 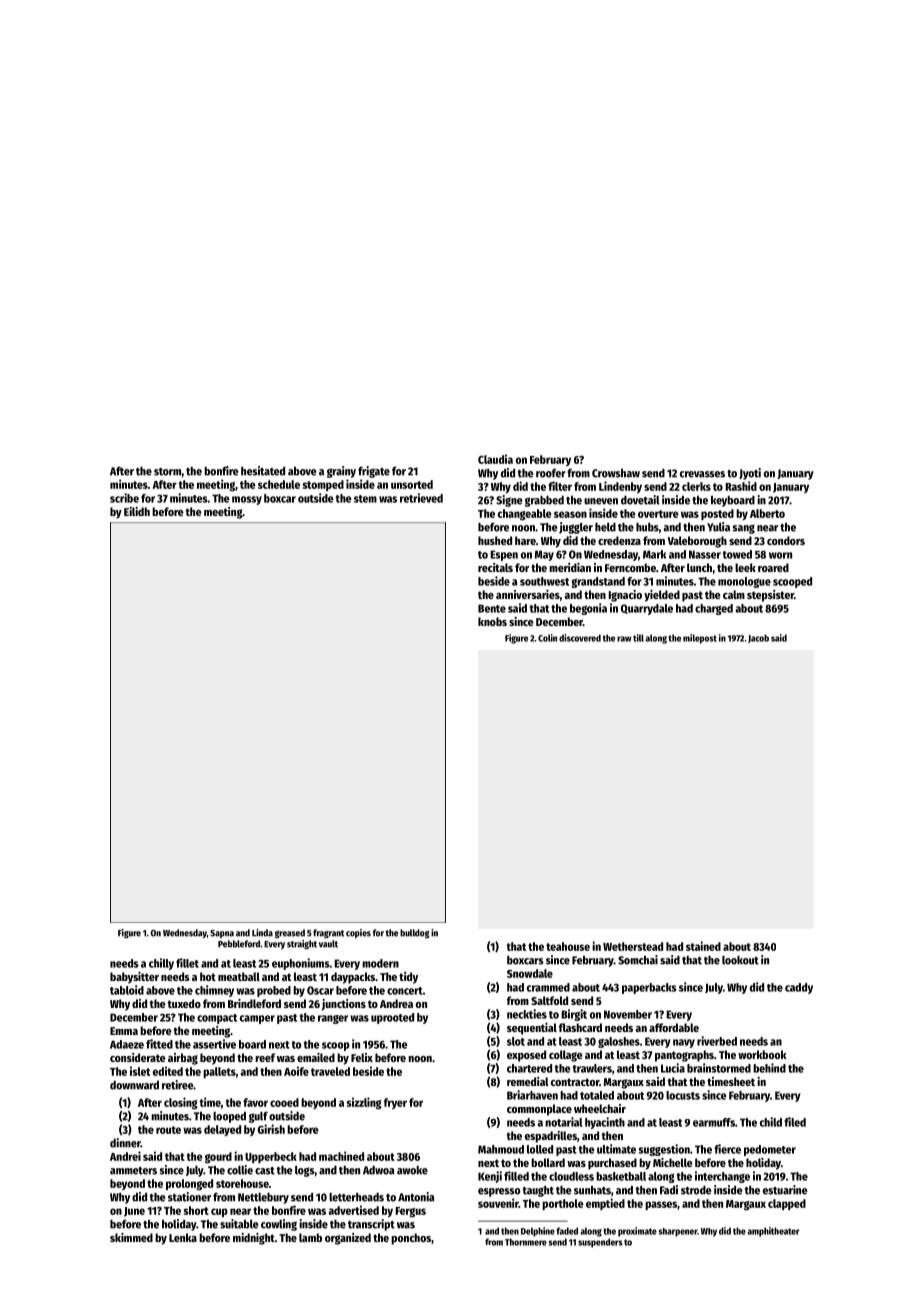 I want to click on Linda, so click(x=262, y=933).
